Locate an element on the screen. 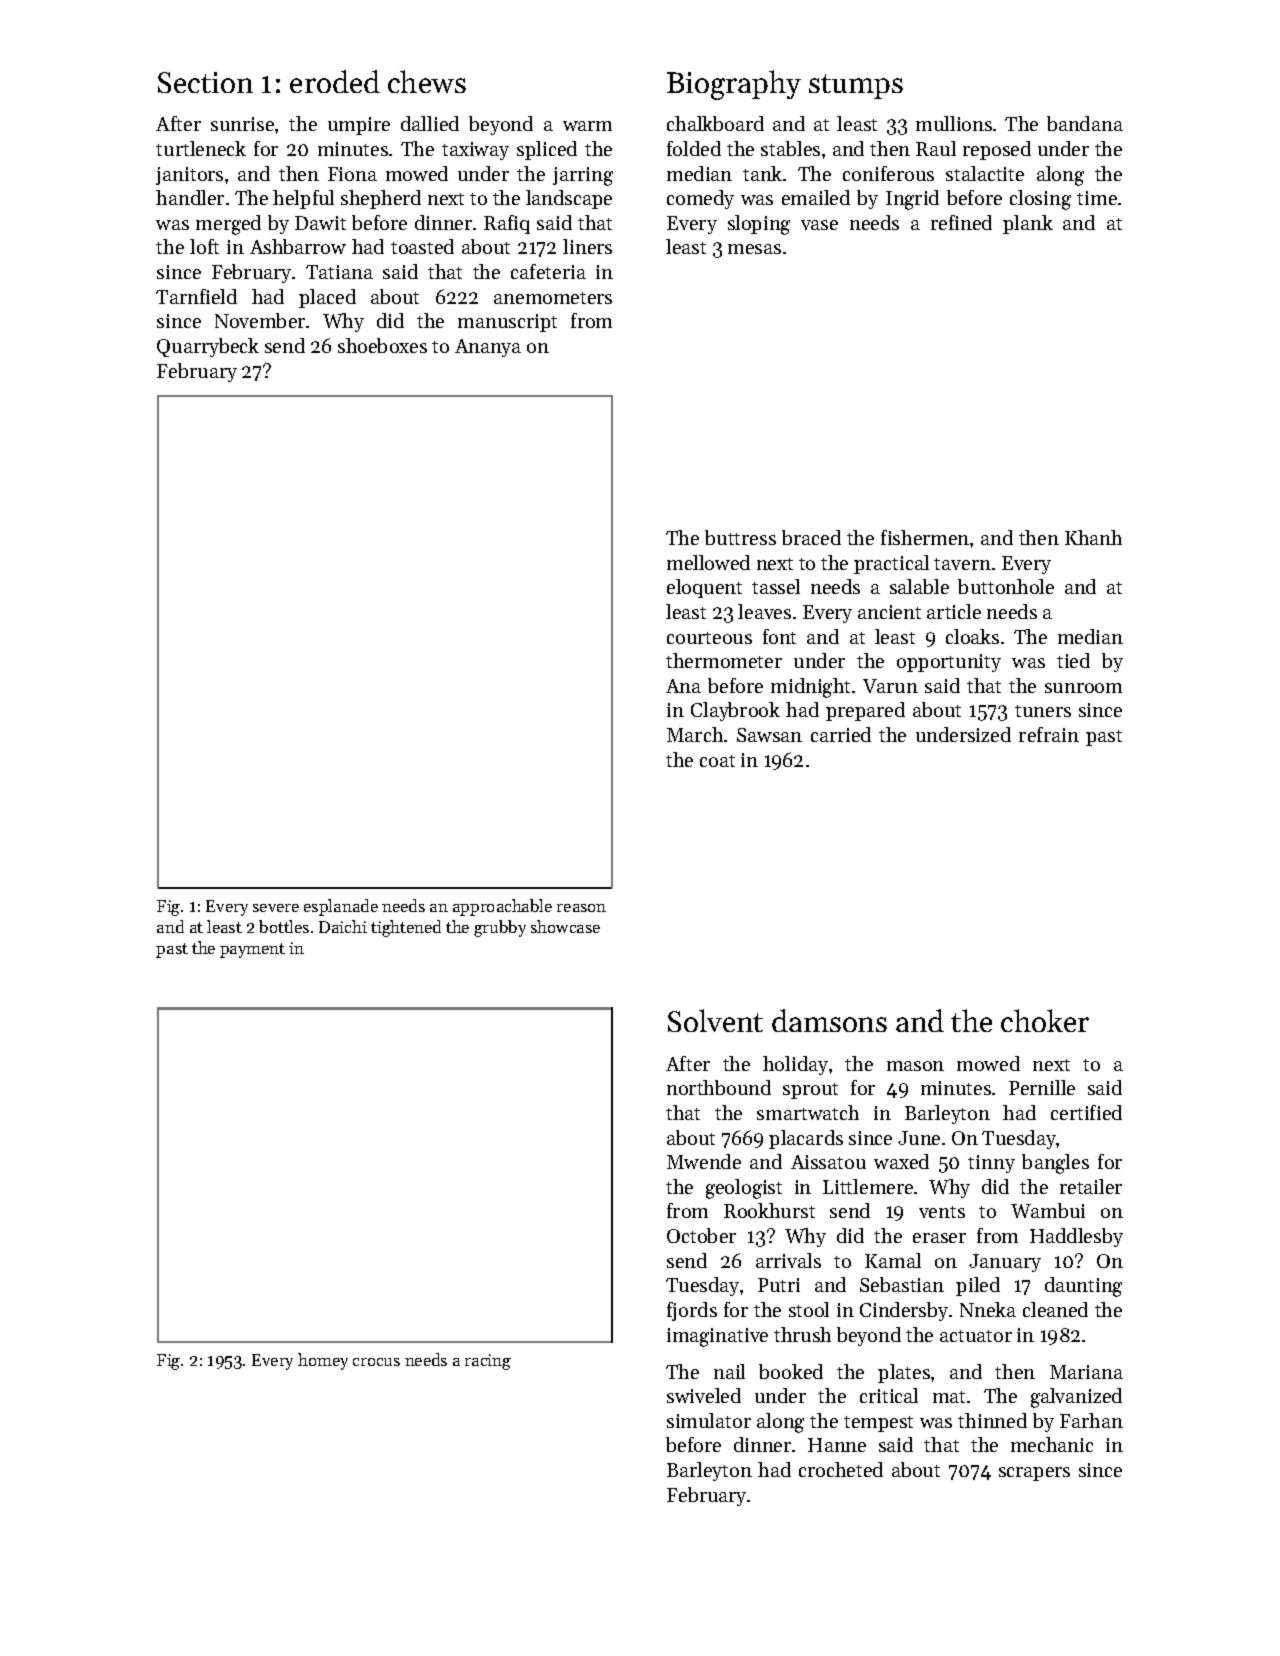 This screenshot has width=1280, height=1656. homey is located at coordinates (323, 1361).
